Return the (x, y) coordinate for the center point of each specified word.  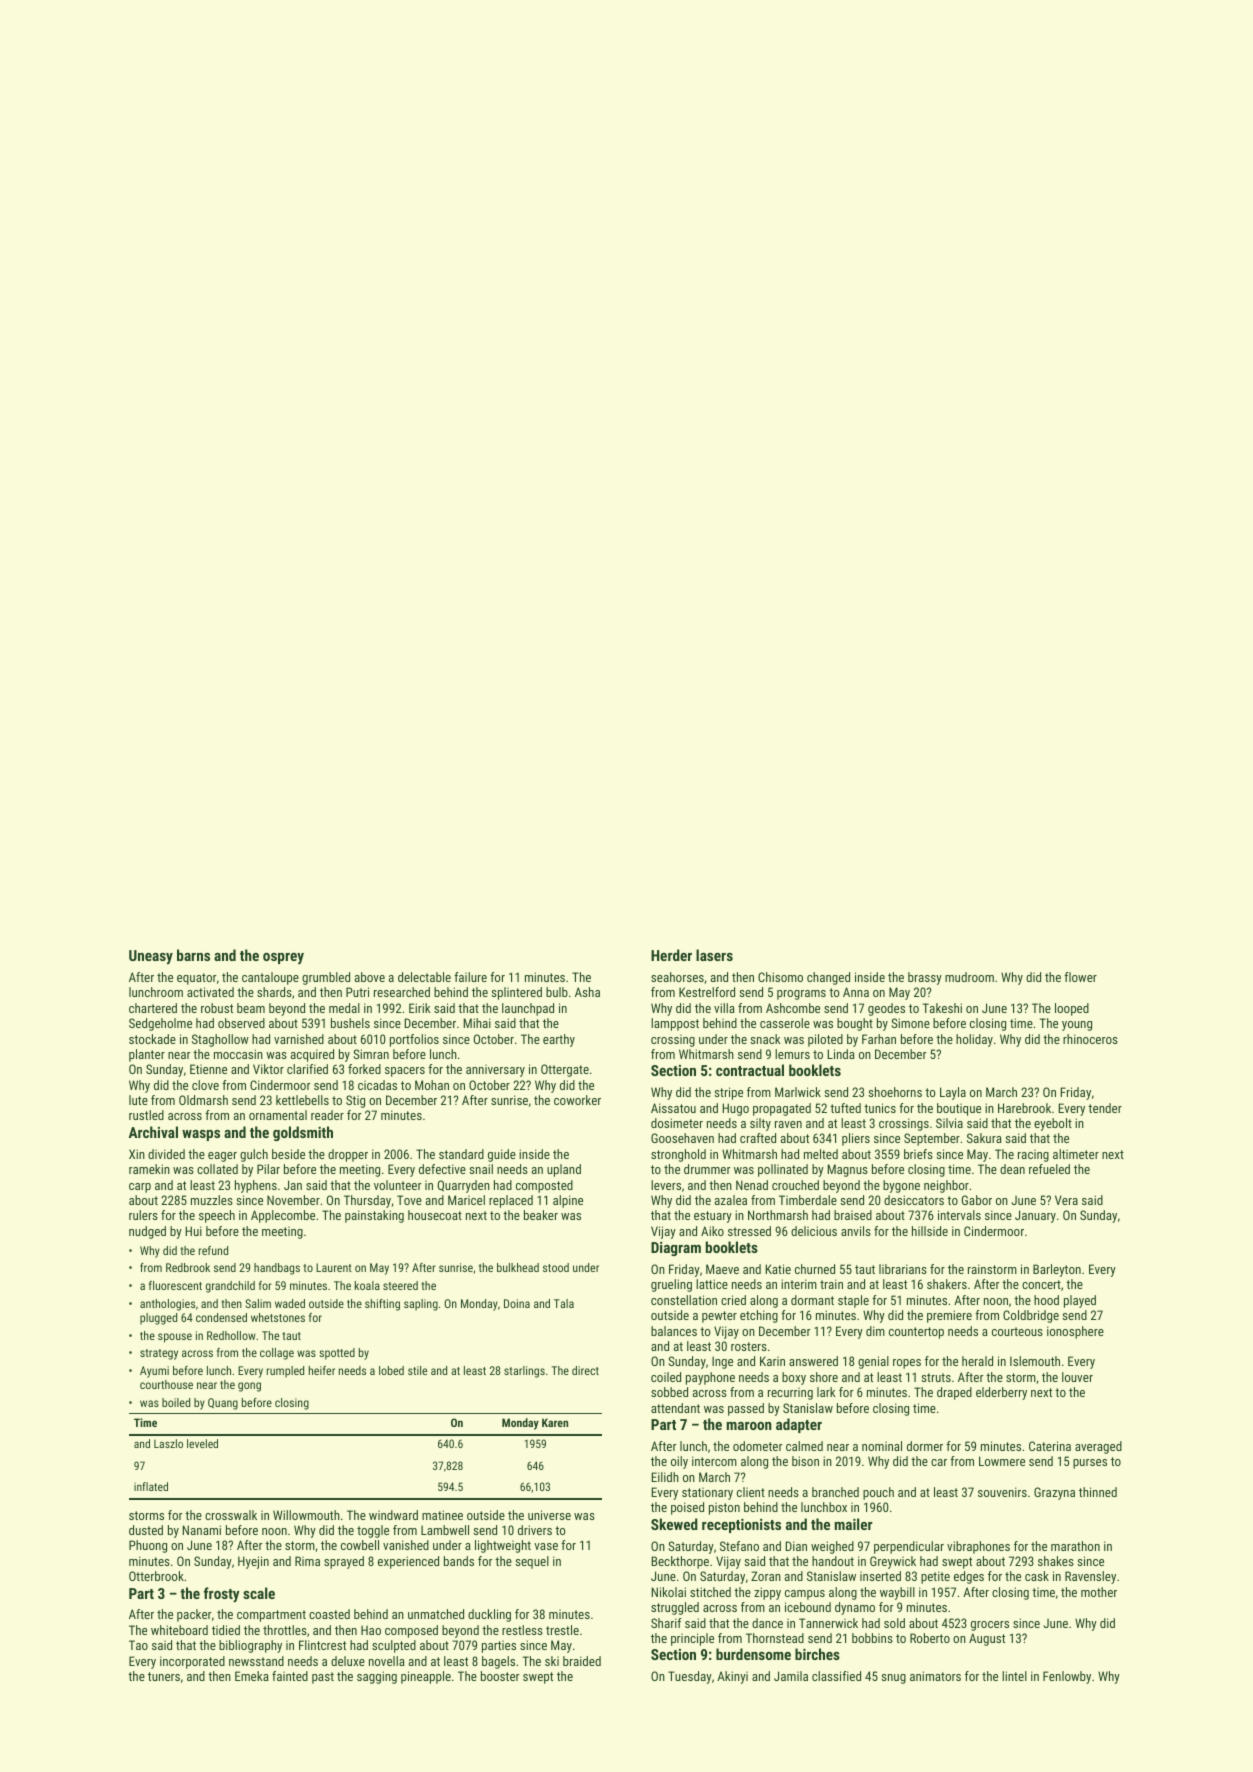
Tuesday (690, 1677)
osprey (283, 958)
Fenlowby (1067, 1677)
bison (805, 1461)
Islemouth (1035, 1361)
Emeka (252, 1676)
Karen (555, 1422)
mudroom (969, 977)
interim (799, 1284)
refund (213, 1250)
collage (277, 1354)
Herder (671, 955)
